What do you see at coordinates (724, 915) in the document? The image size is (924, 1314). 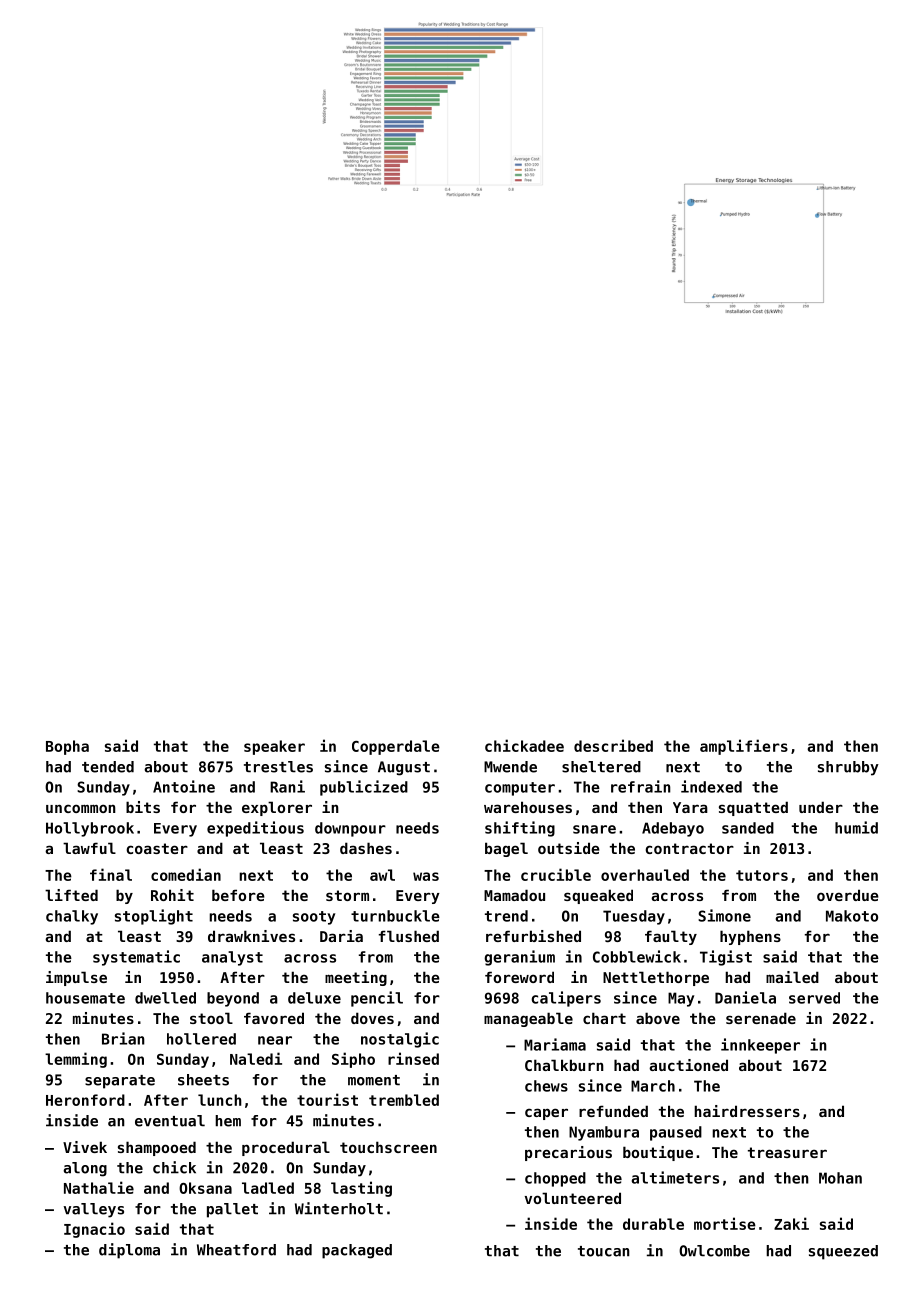 I see `Simone` at bounding box center [724, 915].
